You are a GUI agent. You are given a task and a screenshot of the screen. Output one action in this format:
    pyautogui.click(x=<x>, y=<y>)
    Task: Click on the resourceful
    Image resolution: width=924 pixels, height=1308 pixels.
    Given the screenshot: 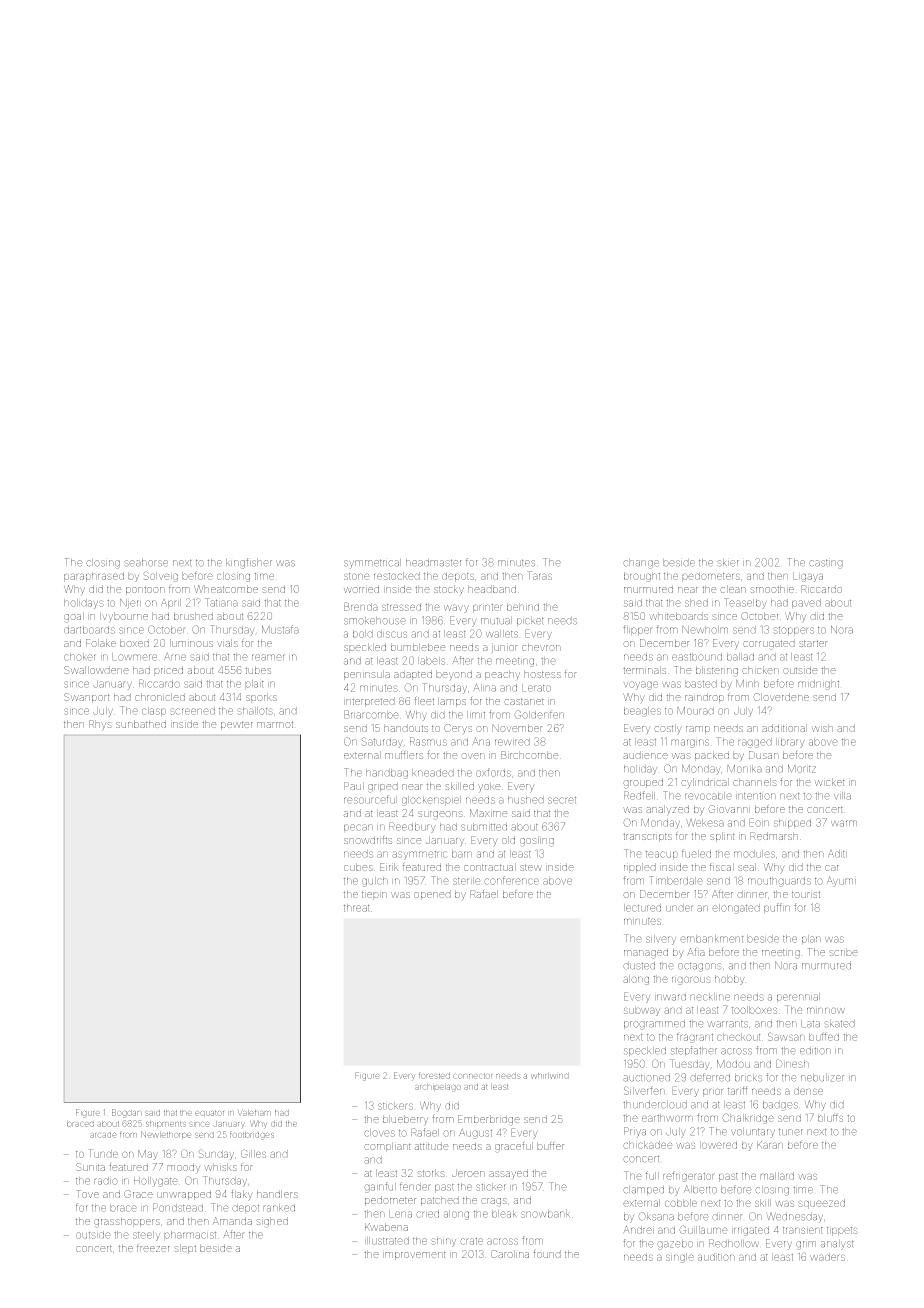 What is the action you would take?
    pyautogui.click(x=370, y=799)
